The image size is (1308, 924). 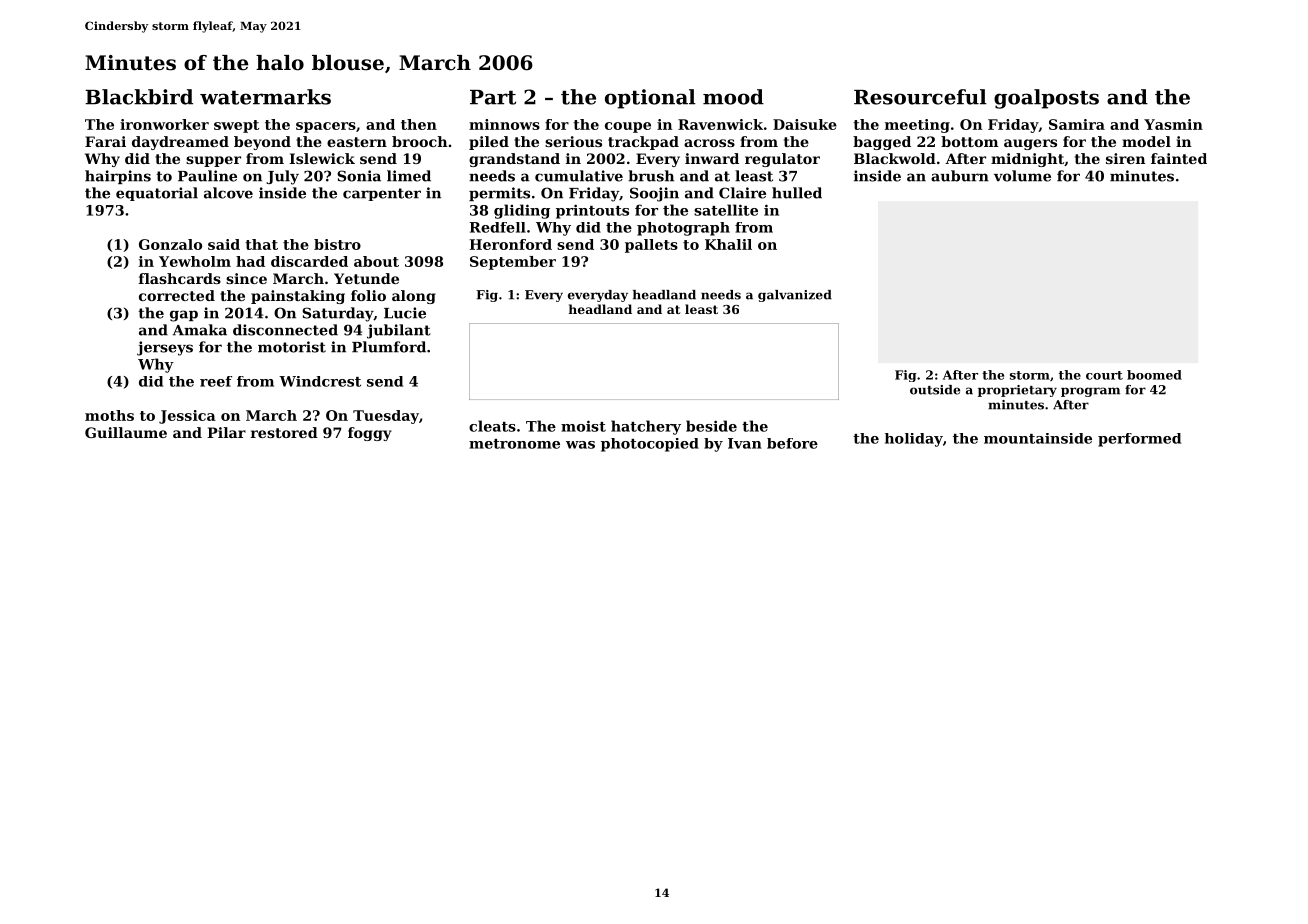 I want to click on beside, so click(x=711, y=426).
